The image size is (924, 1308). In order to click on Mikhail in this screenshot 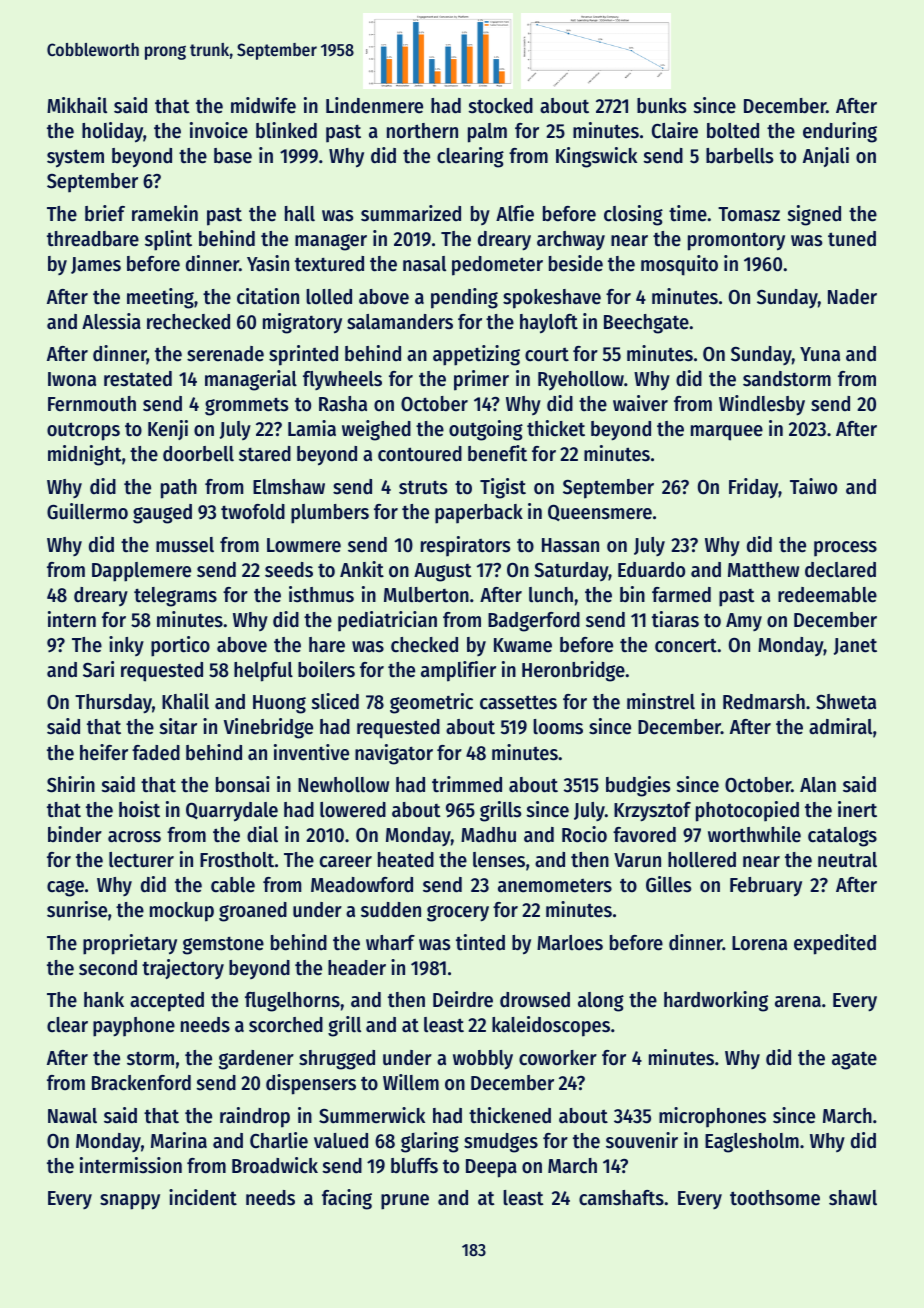, I will do `click(77, 105)`.
